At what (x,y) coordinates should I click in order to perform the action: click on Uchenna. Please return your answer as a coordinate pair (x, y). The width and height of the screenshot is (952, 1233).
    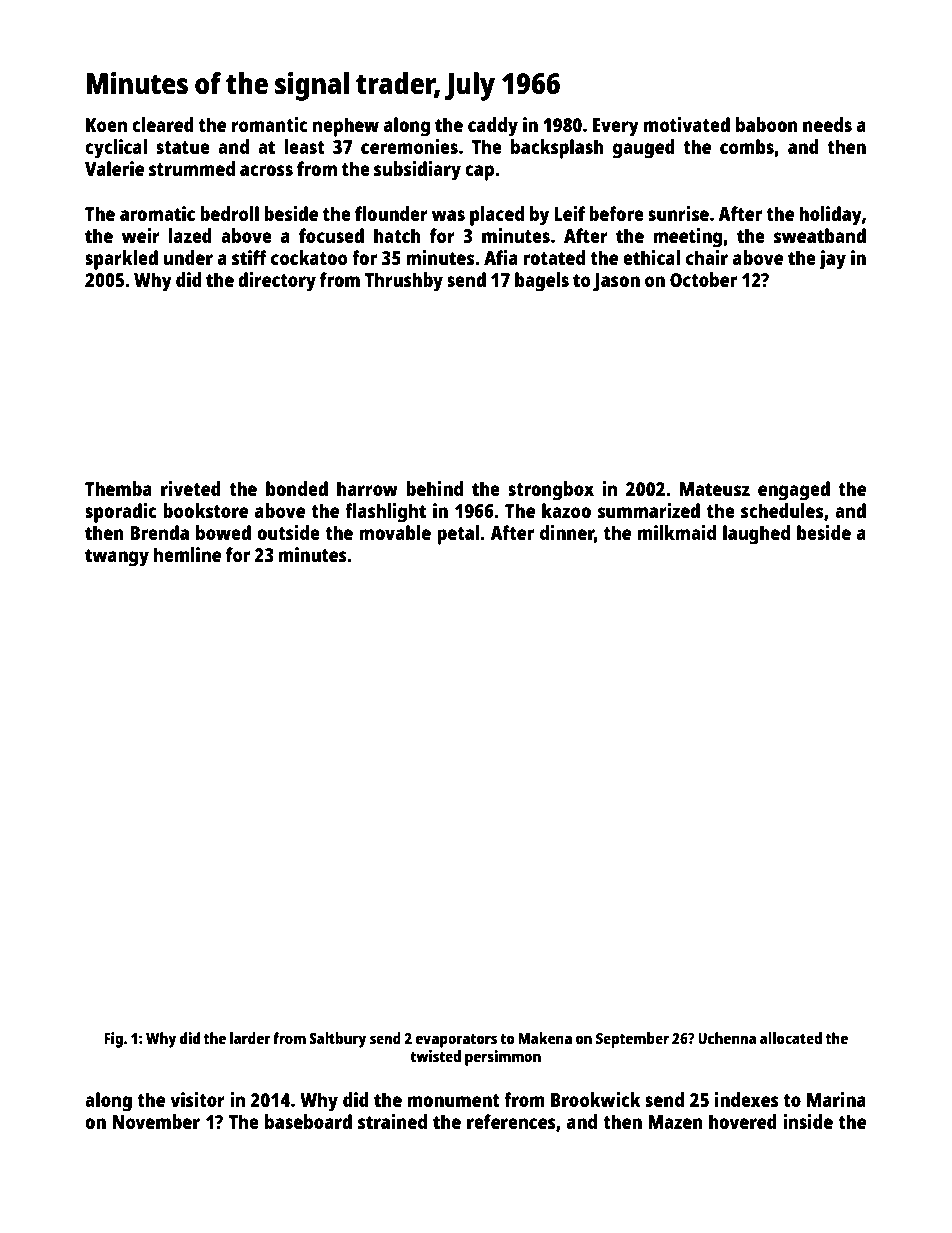
    Looking at the image, I should click on (727, 1038).
